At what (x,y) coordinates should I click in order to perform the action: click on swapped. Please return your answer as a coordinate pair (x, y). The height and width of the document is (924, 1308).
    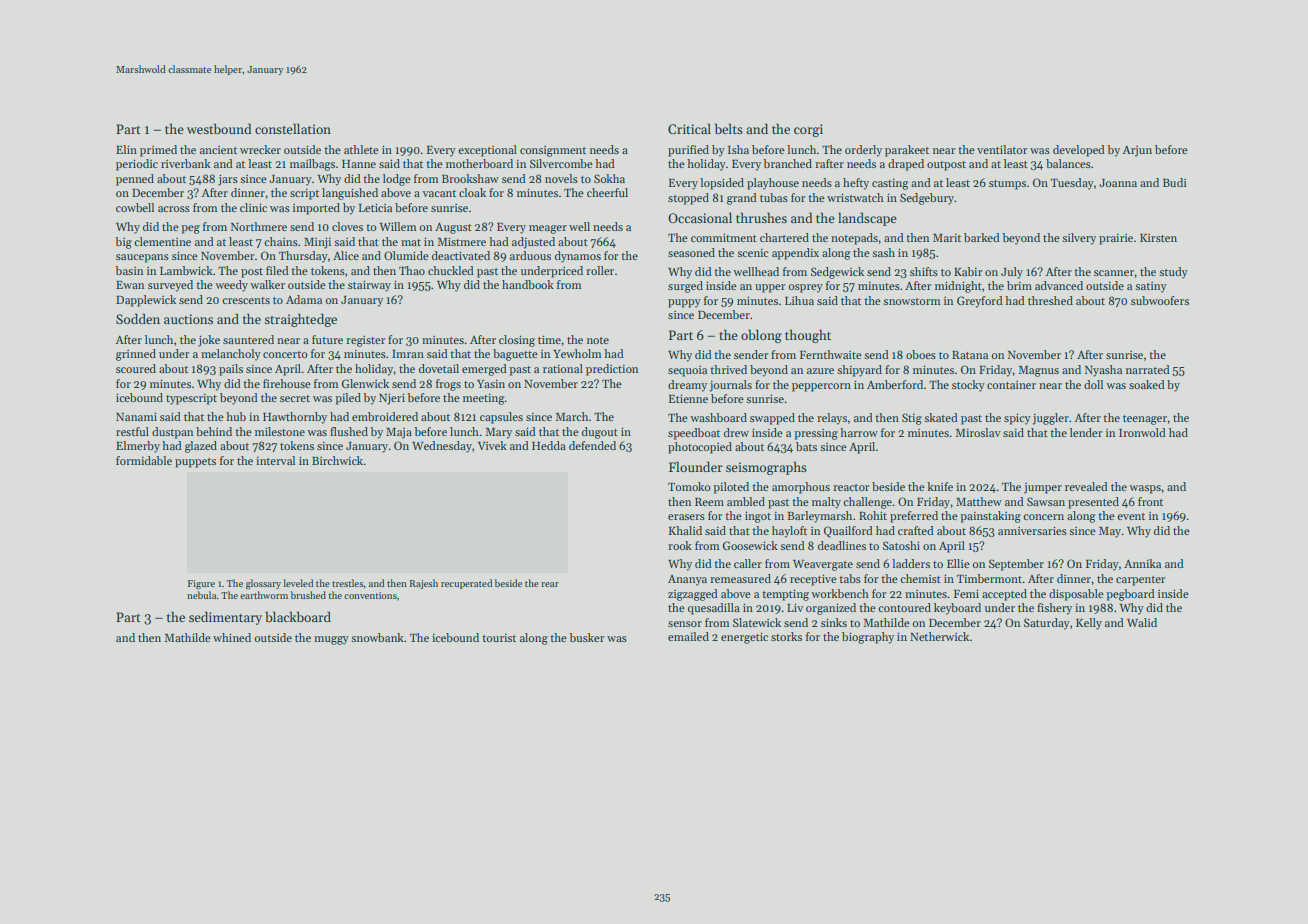
    Looking at the image, I should click on (772, 419).
